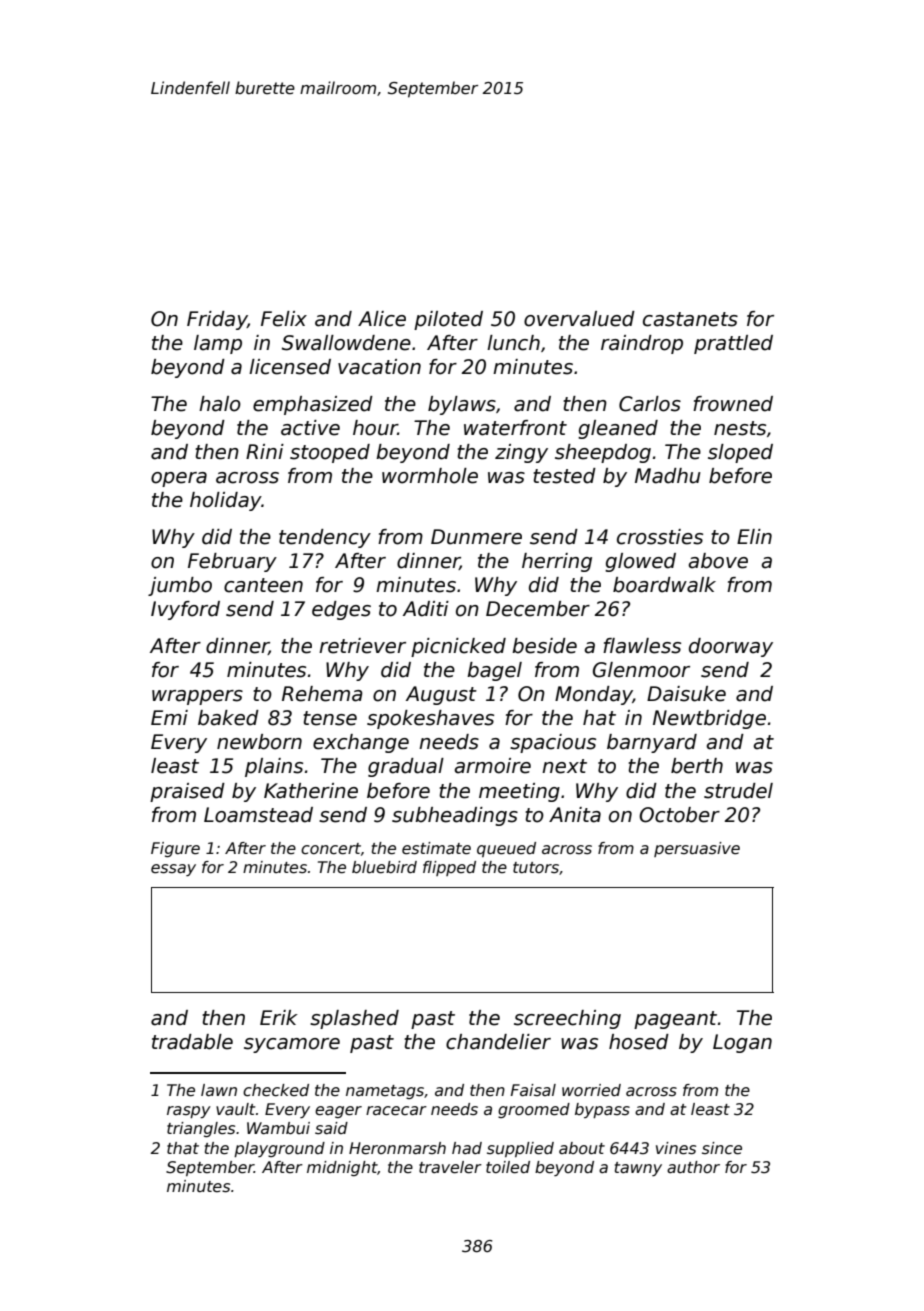 This screenshot has width=924, height=1311. Describe the element at coordinates (375, 428) in the screenshot. I see `hour` at that location.
